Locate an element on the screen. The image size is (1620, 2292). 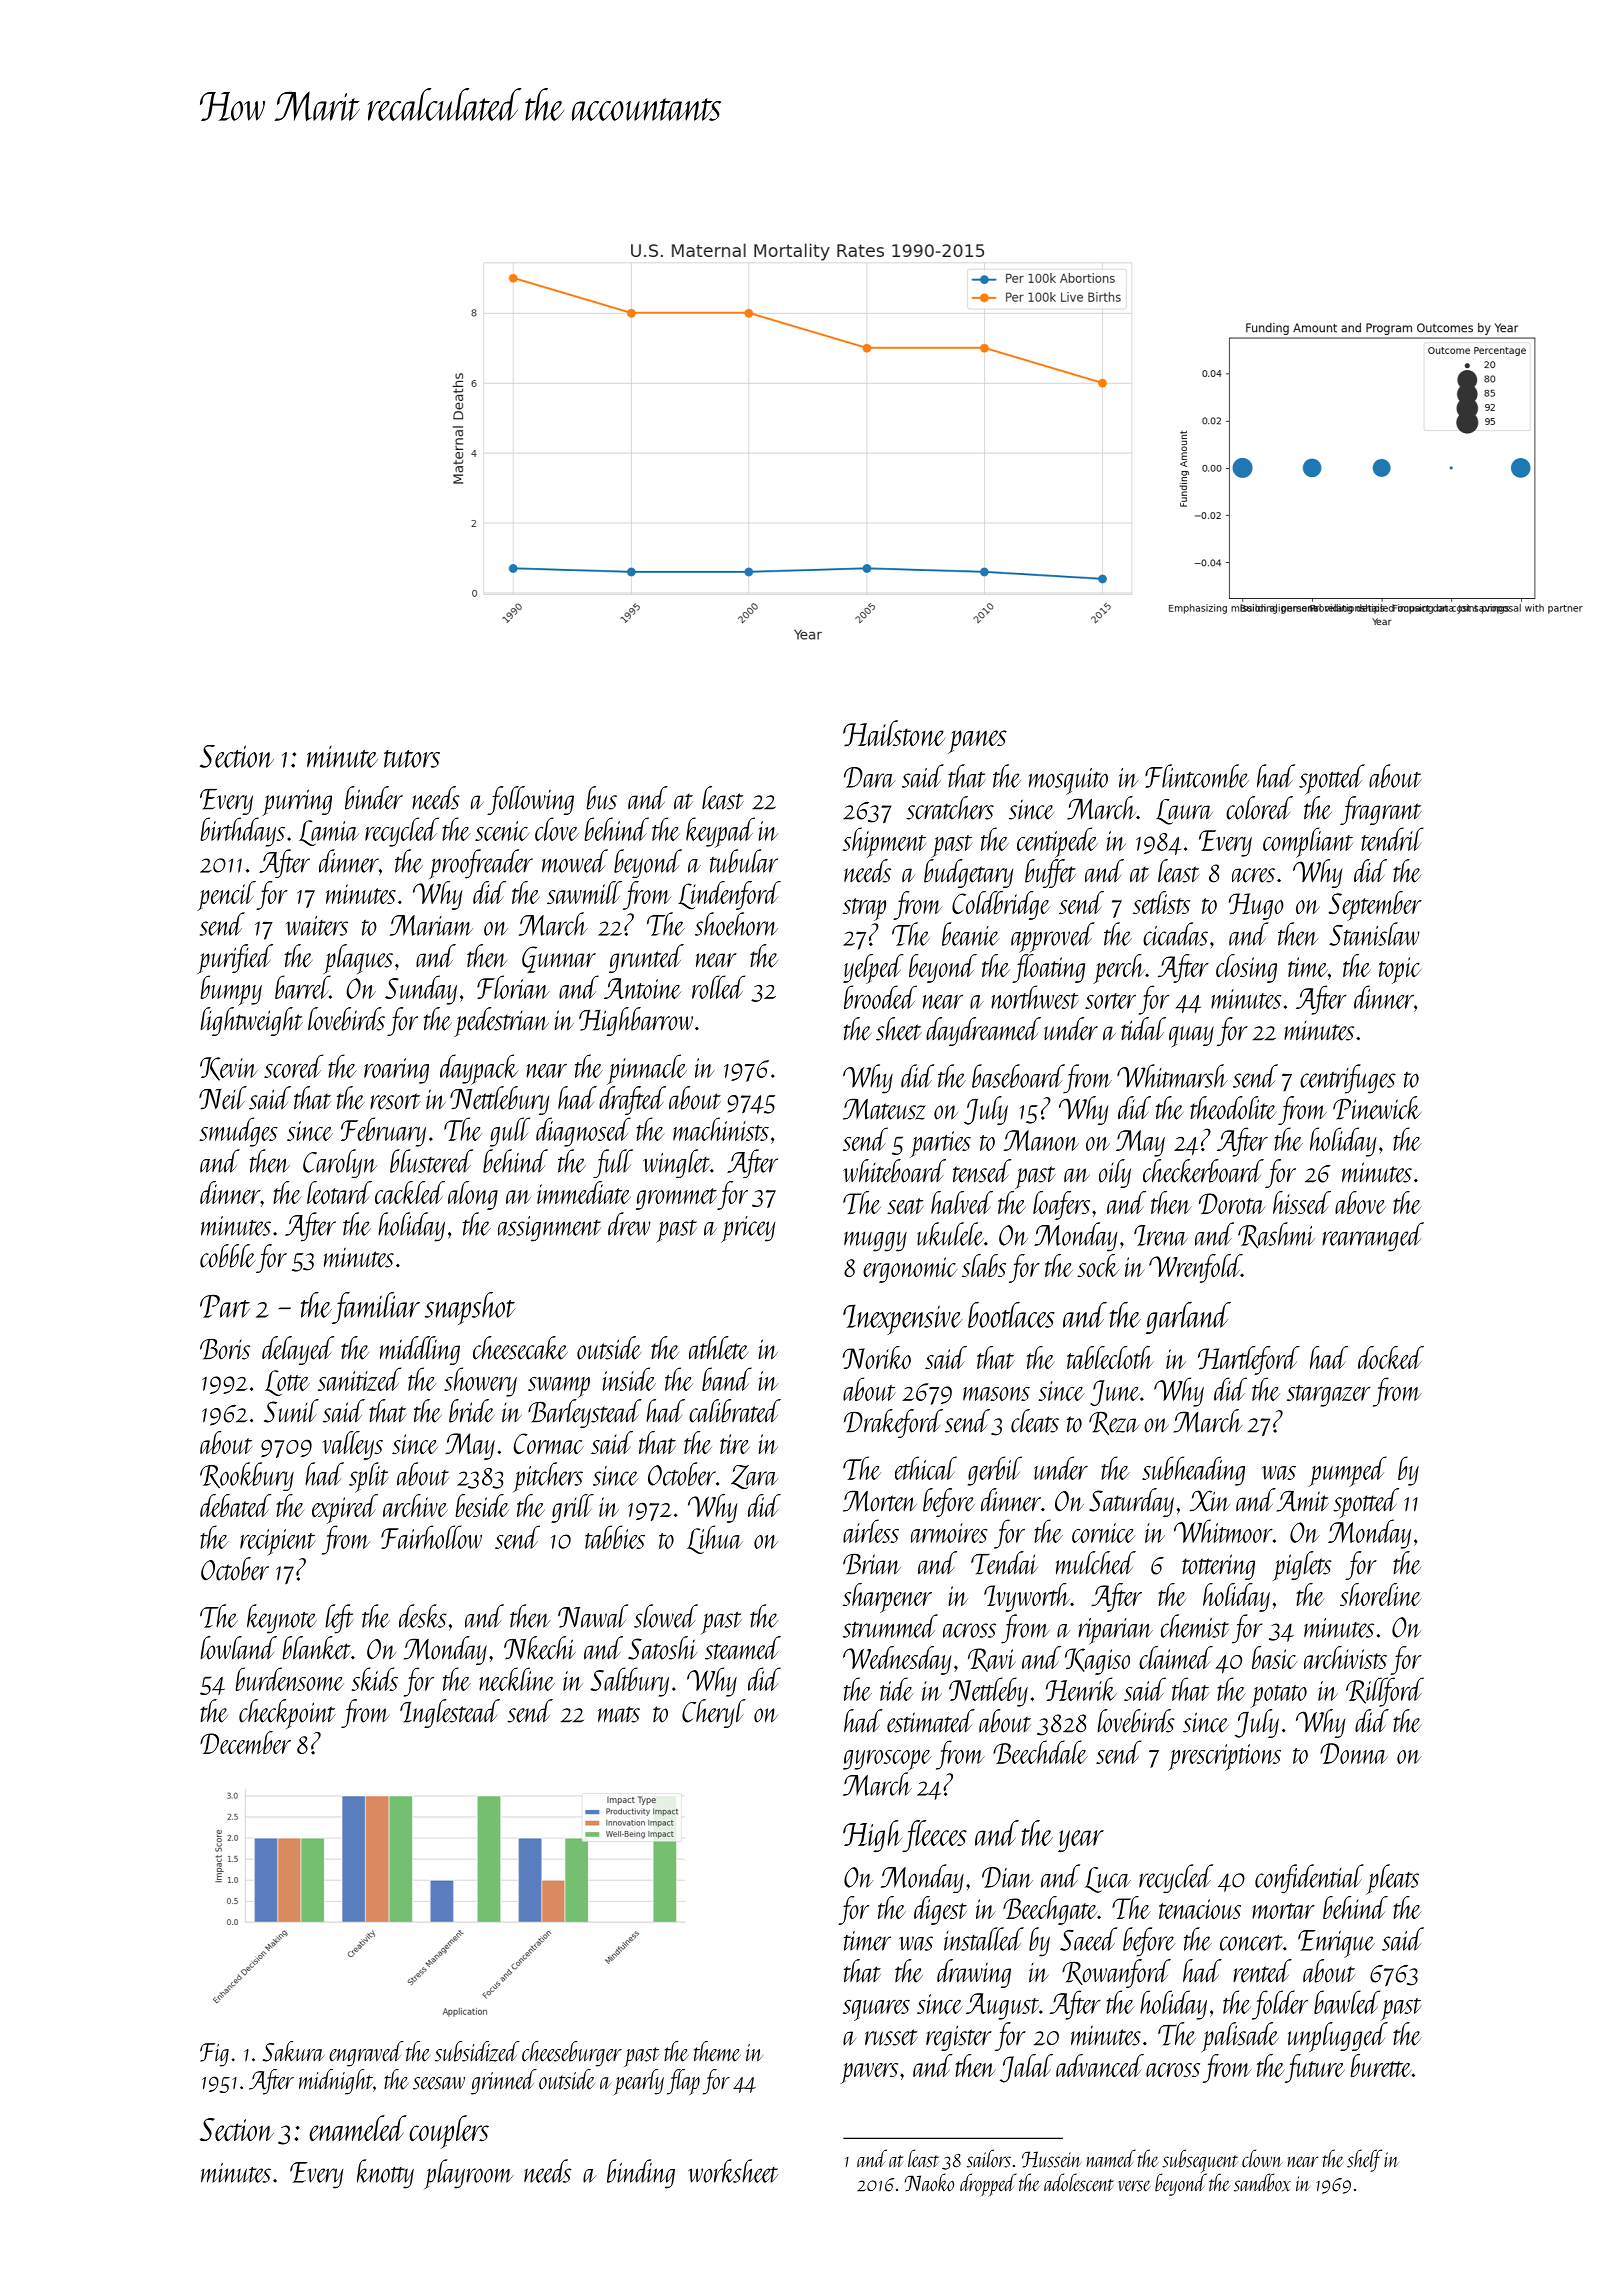
masons is located at coordinates (996, 1394).
